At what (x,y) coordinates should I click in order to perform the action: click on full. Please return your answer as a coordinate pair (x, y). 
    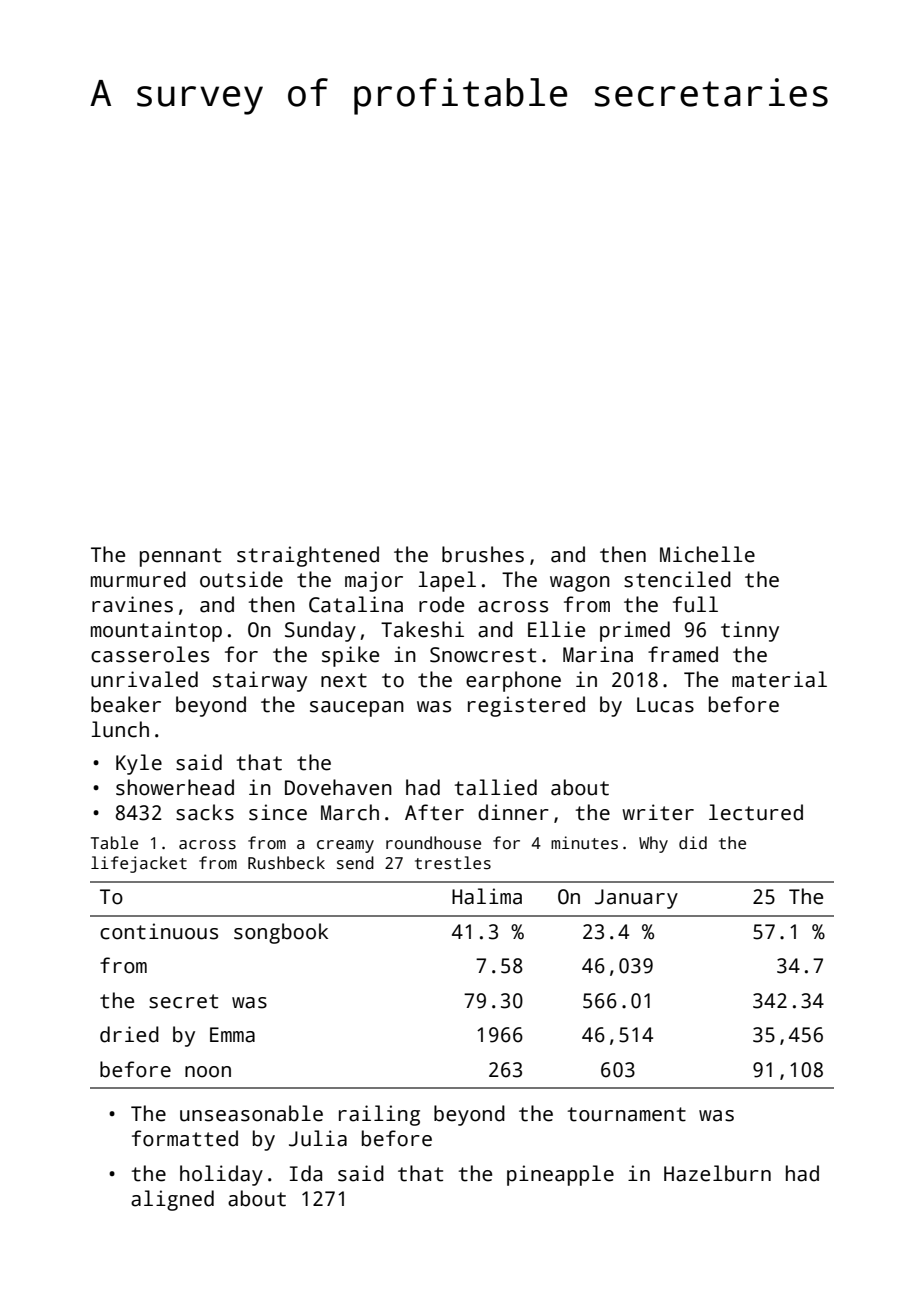
    Looking at the image, I should click on (695, 604).
